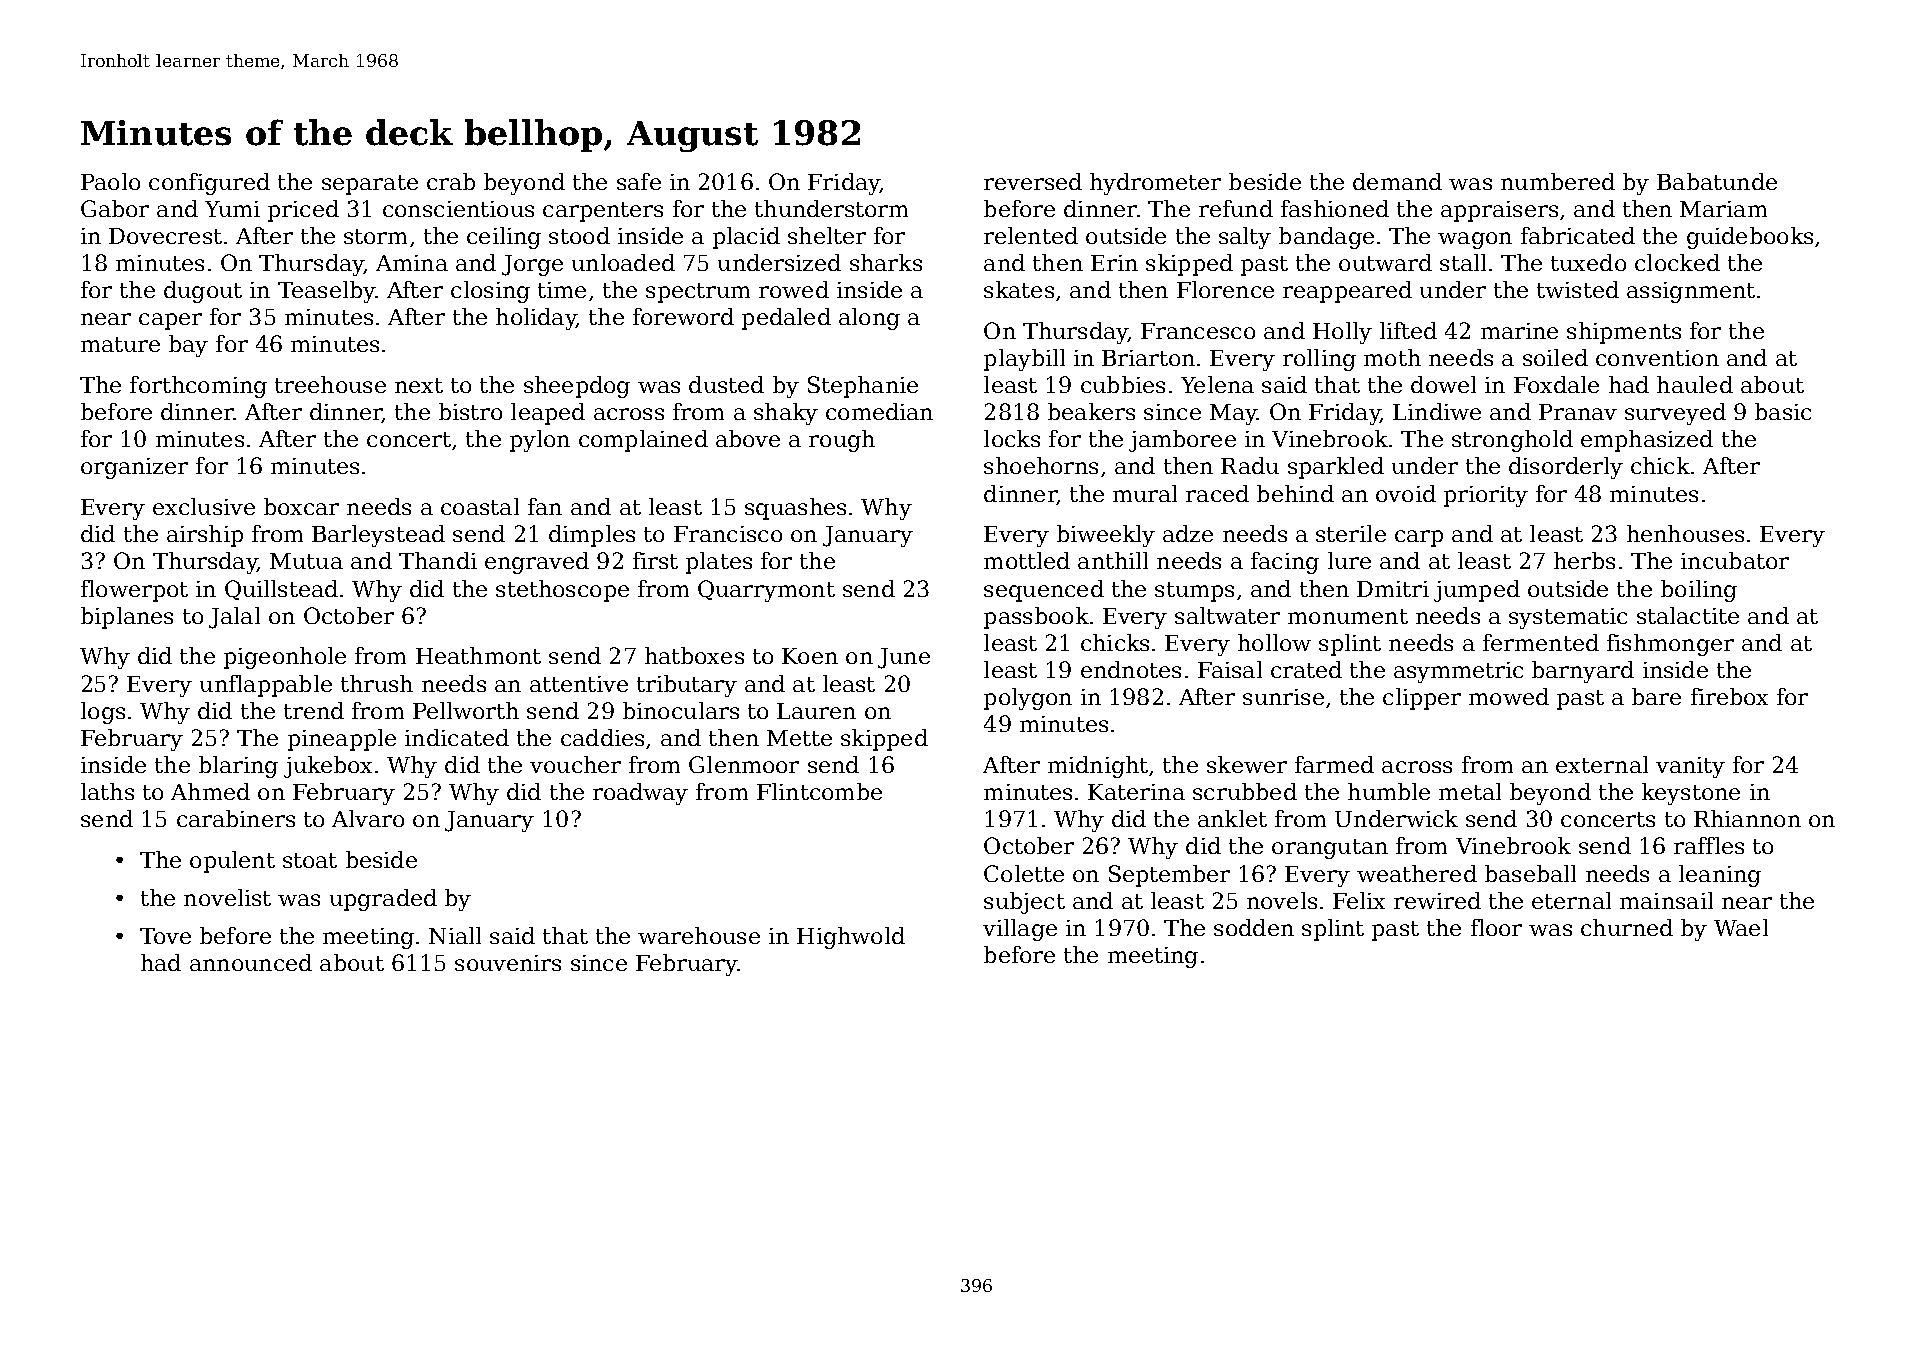  Describe the element at coordinates (1509, 696) in the screenshot. I see `mowed` at that location.
